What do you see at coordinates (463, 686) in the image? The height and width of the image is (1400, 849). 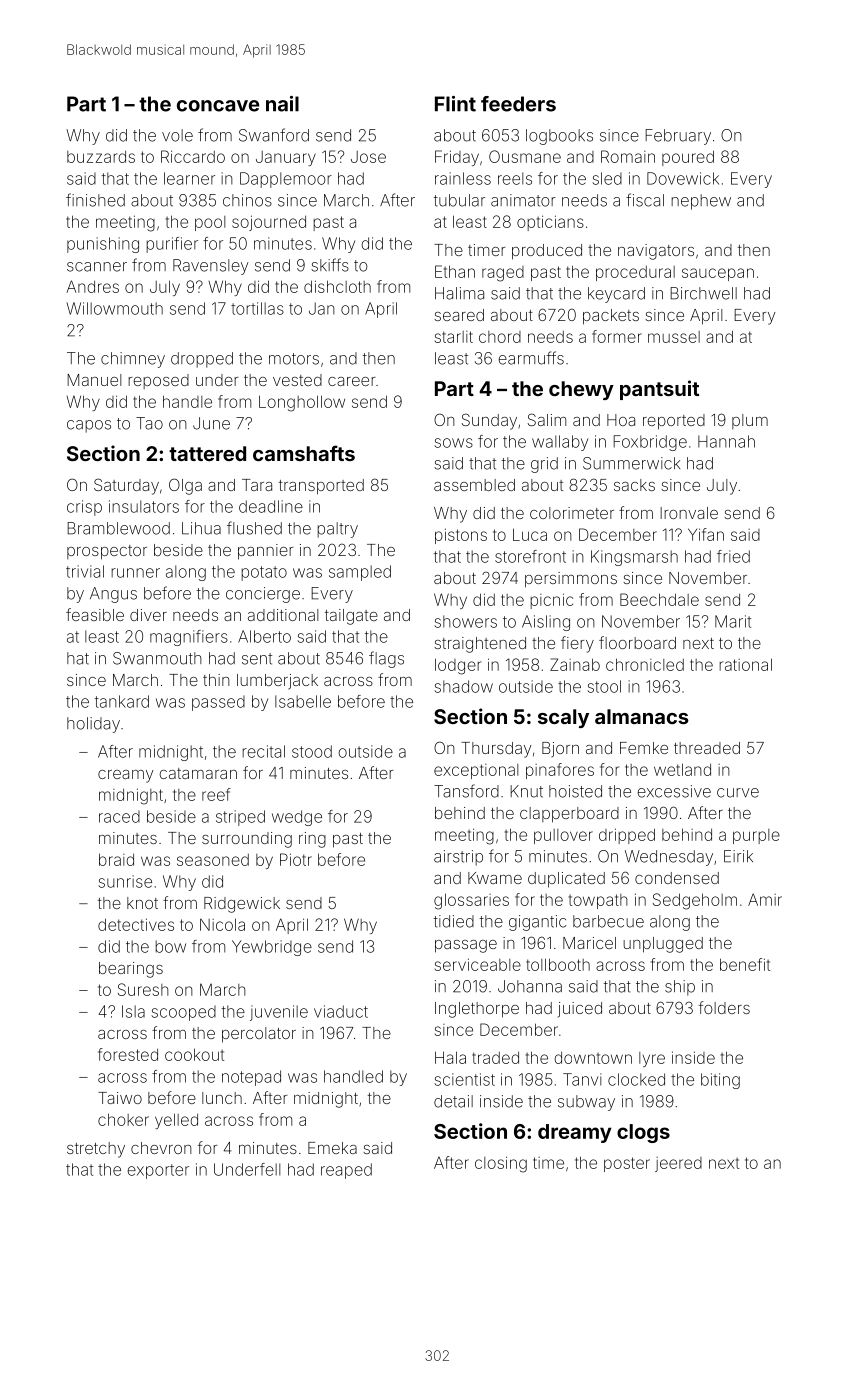 I see `shadow` at bounding box center [463, 686].
